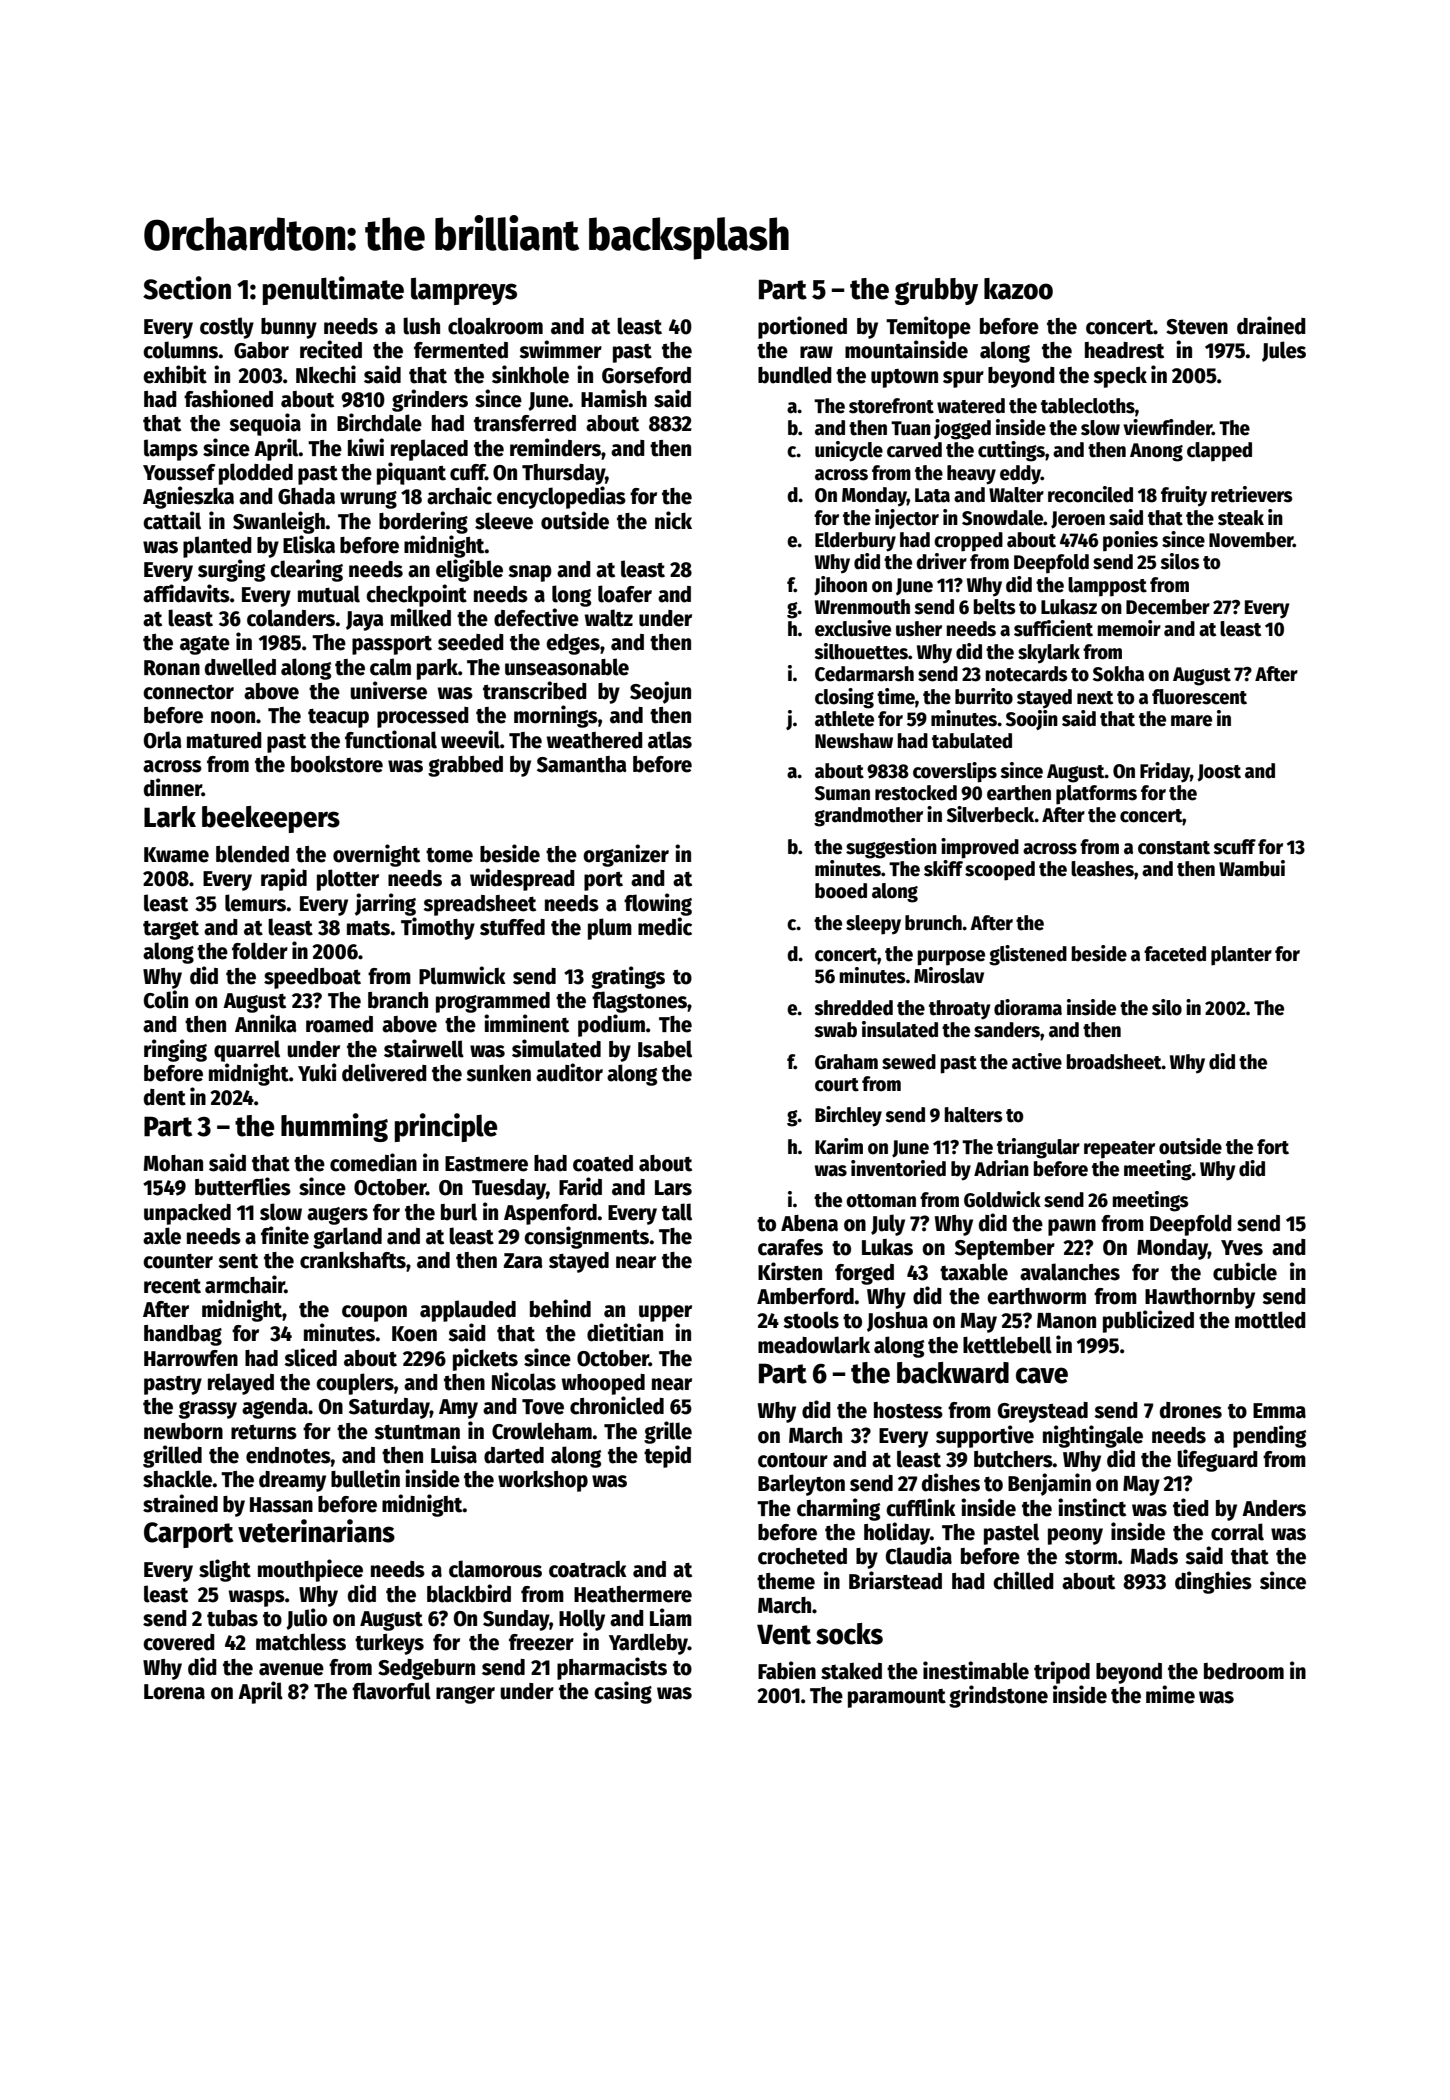  I want to click on defective, so click(536, 617).
